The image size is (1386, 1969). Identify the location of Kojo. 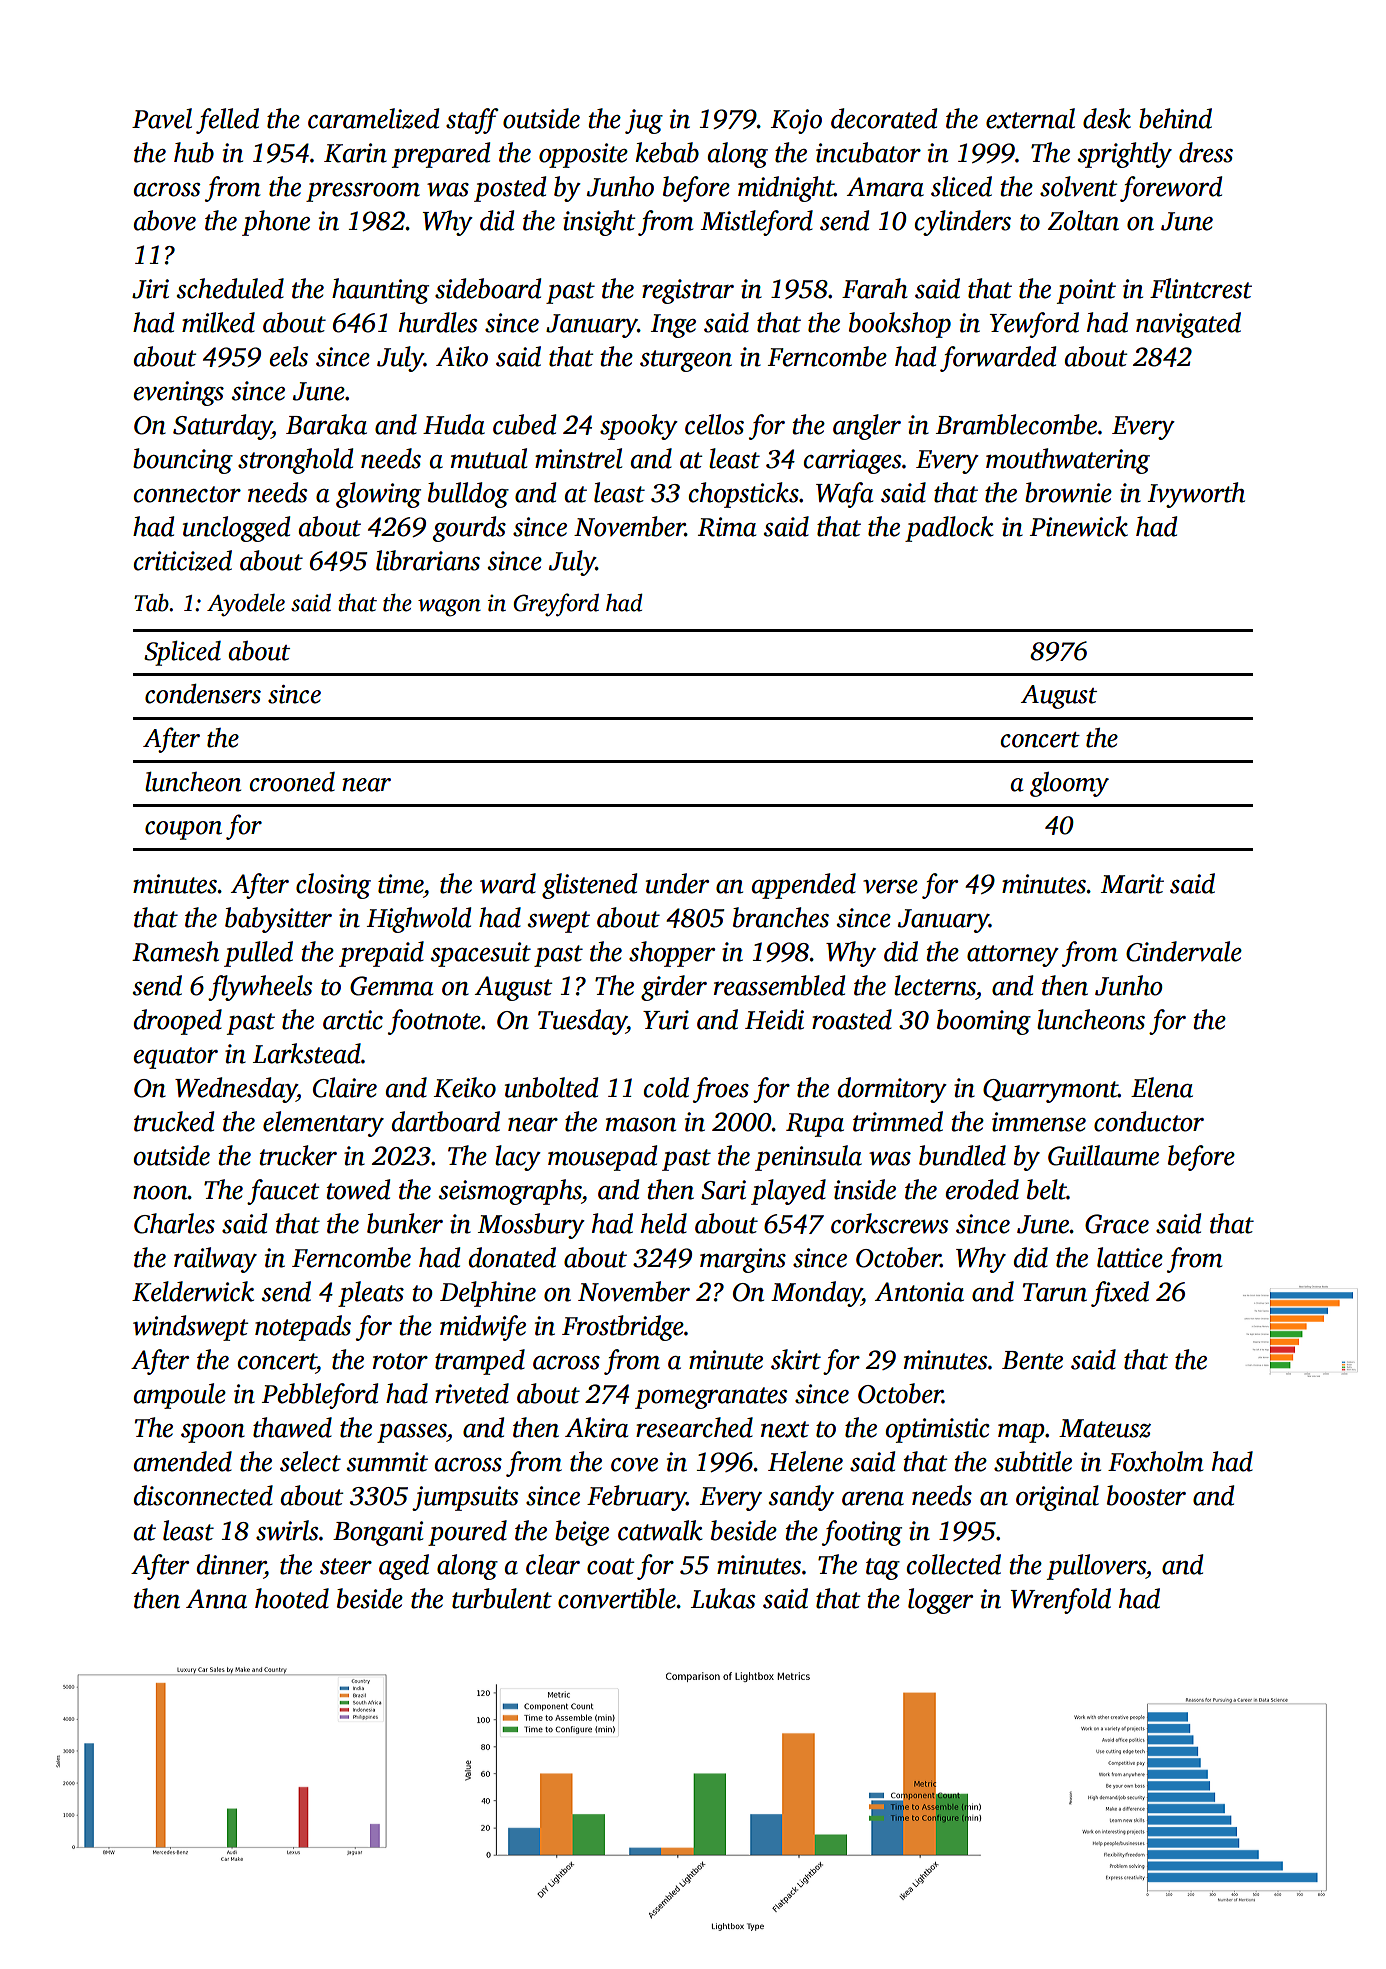
(796, 121).
